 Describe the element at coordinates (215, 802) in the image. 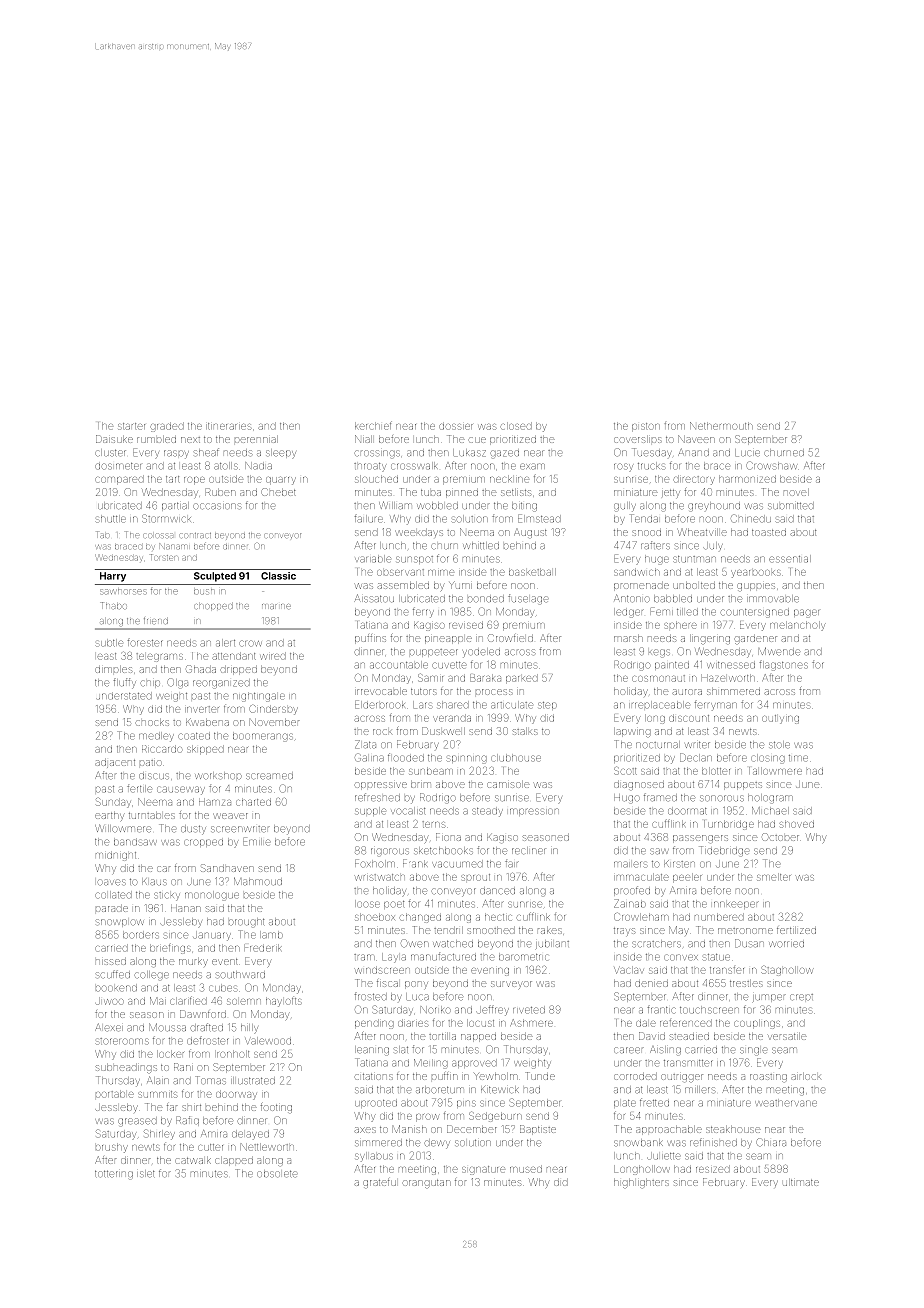

I see `Hamza` at that location.
